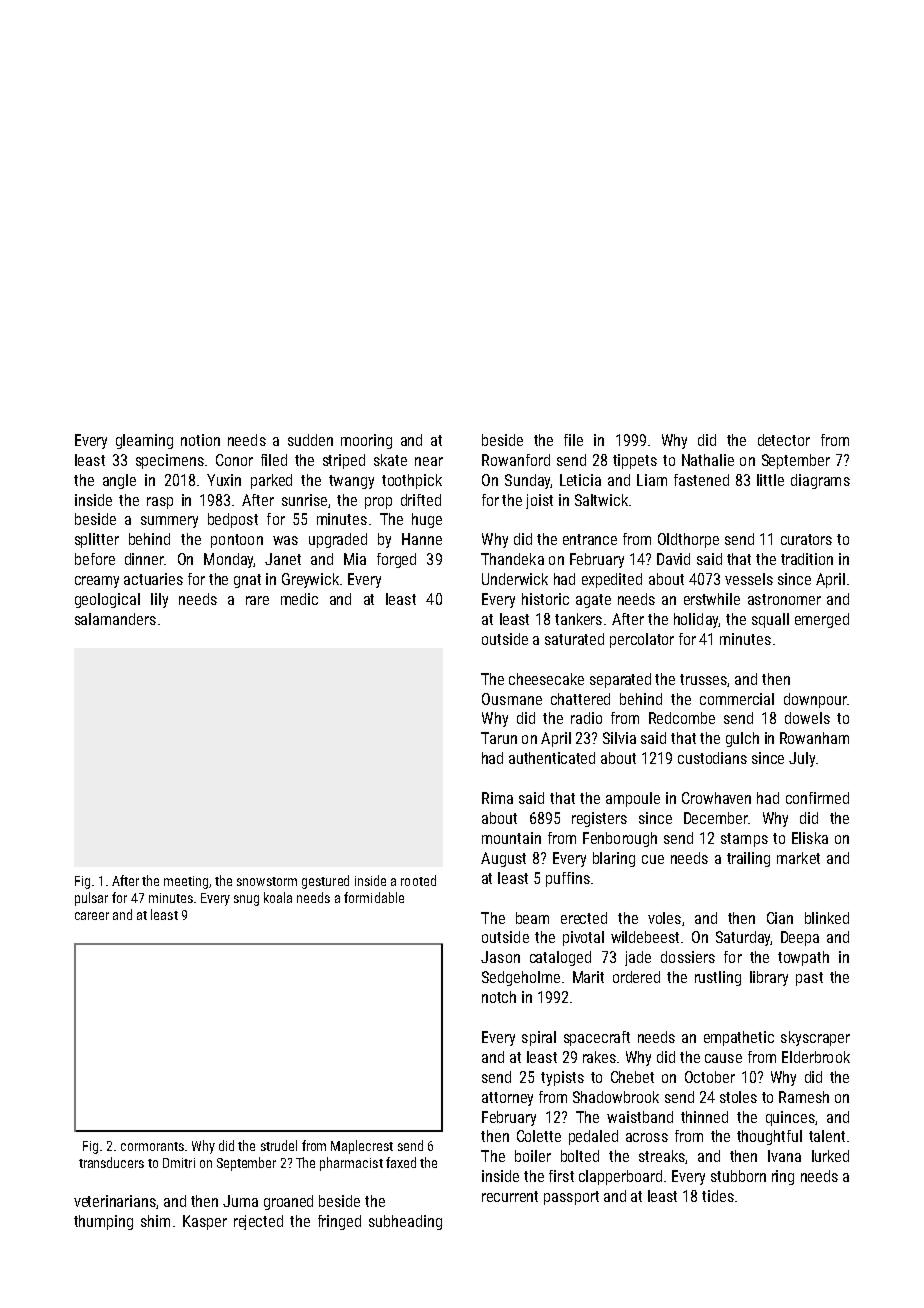  Describe the element at coordinates (539, 501) in the screenshot. I see `joist` at that location.
